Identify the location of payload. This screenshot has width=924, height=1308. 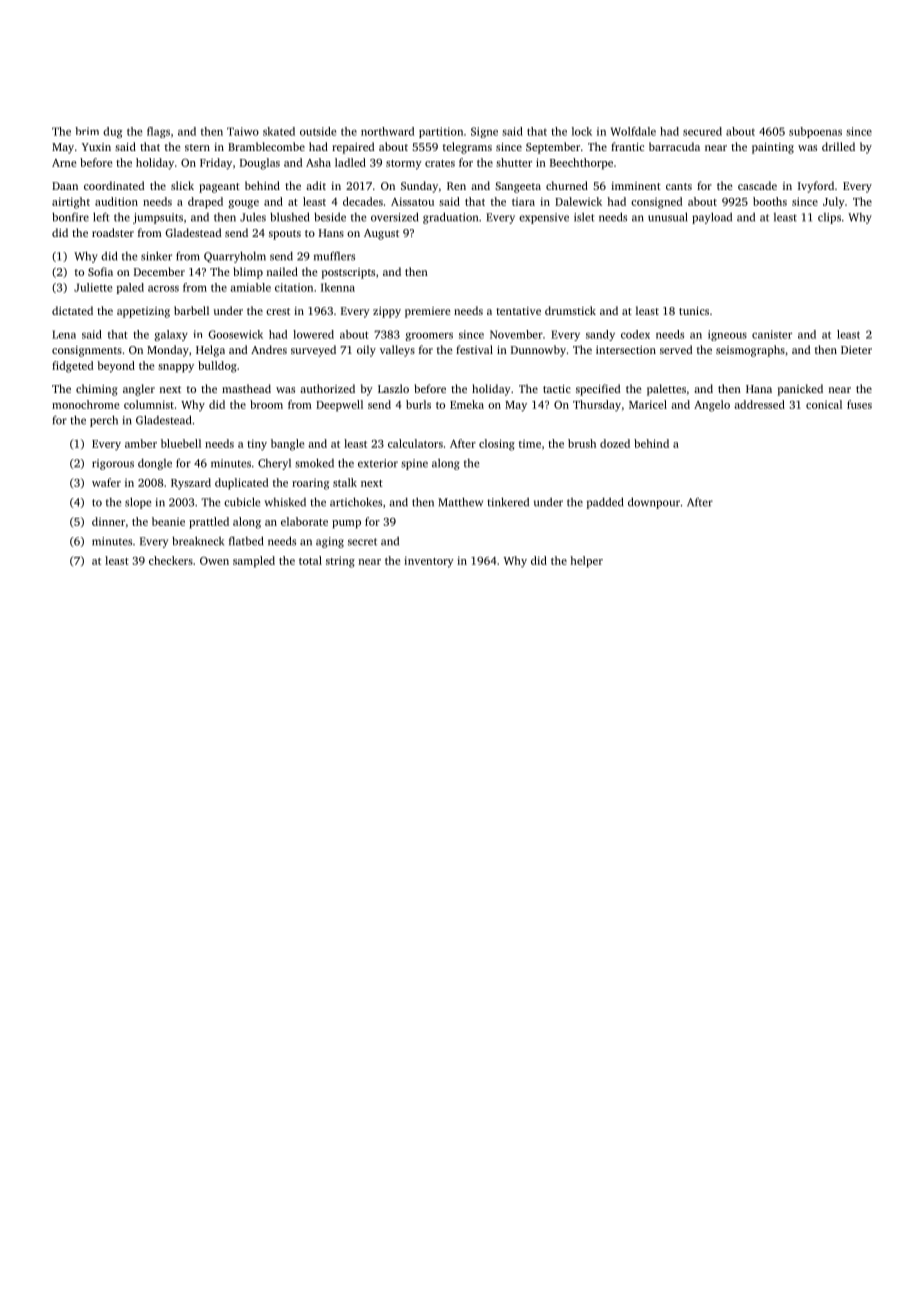
(712, 218).
